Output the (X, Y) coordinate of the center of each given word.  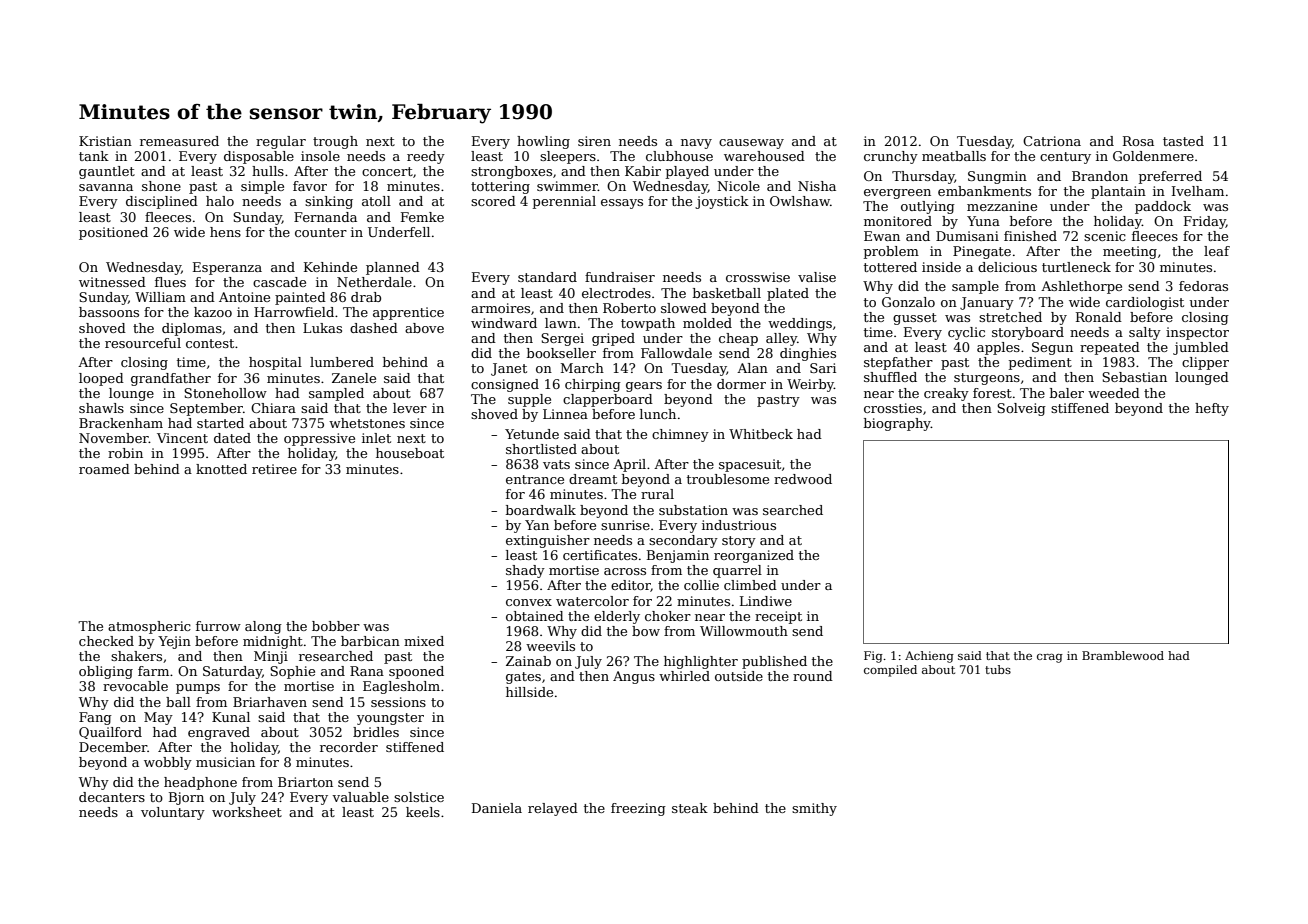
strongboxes (511, 172)
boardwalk (541, 510)
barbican (370, 641)
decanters (112, 797)
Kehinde (330, 267)
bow (646, 631)
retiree (274, 469)
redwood (803, 479)
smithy (814, 809)
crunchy (891, 157)
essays (622, 204)
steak (690, 808)
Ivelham (1198, 191)
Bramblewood (1123, 655)
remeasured (179, 141)
